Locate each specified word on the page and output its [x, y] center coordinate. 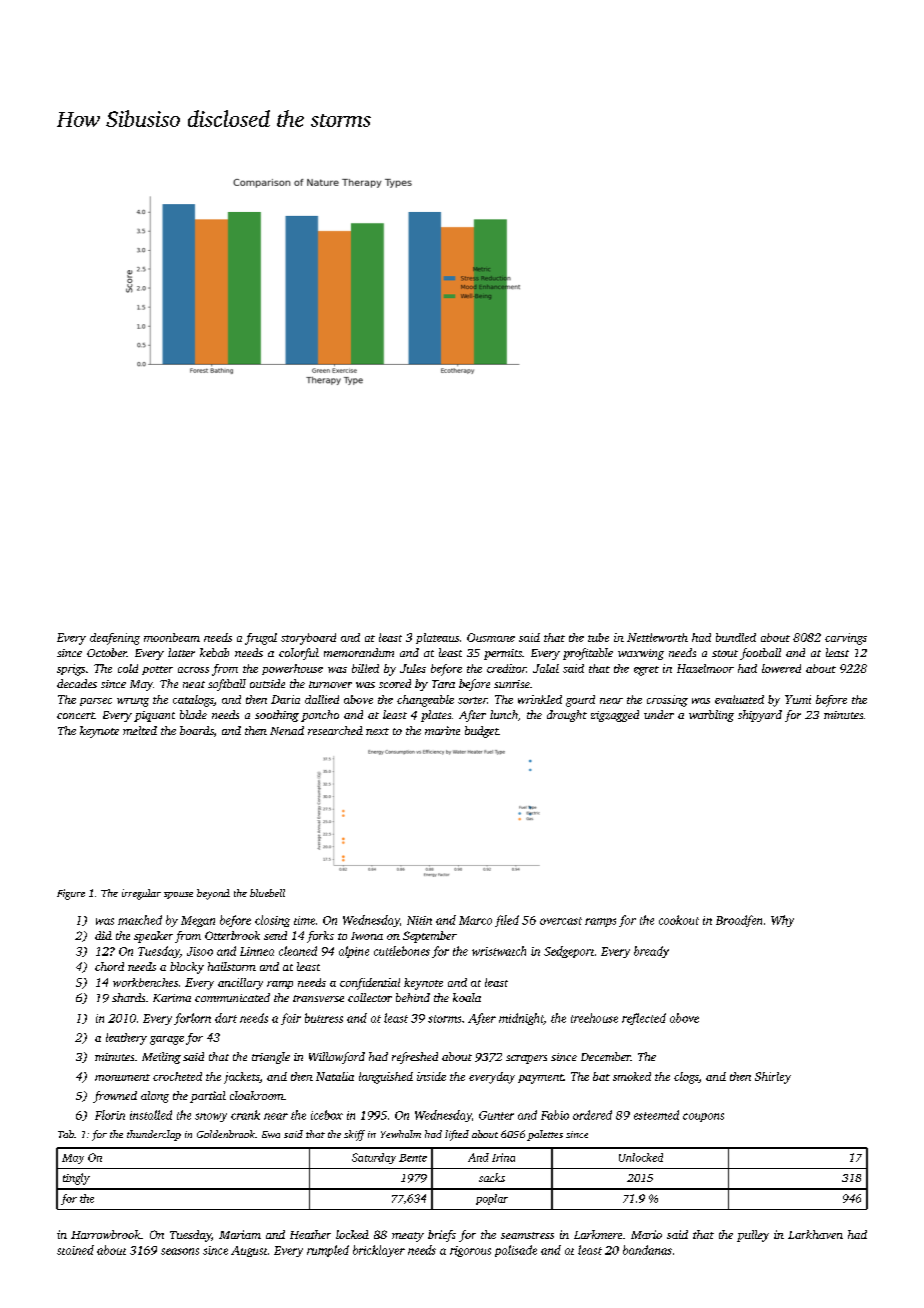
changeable [425, 701]
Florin [110, 1115]
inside [431, 1076]
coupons [703, 1117]
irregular [141, 894]
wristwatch [499, 951]
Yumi [798, 699]
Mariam [240, 1234]
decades [77, 683]
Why [782, 921]
